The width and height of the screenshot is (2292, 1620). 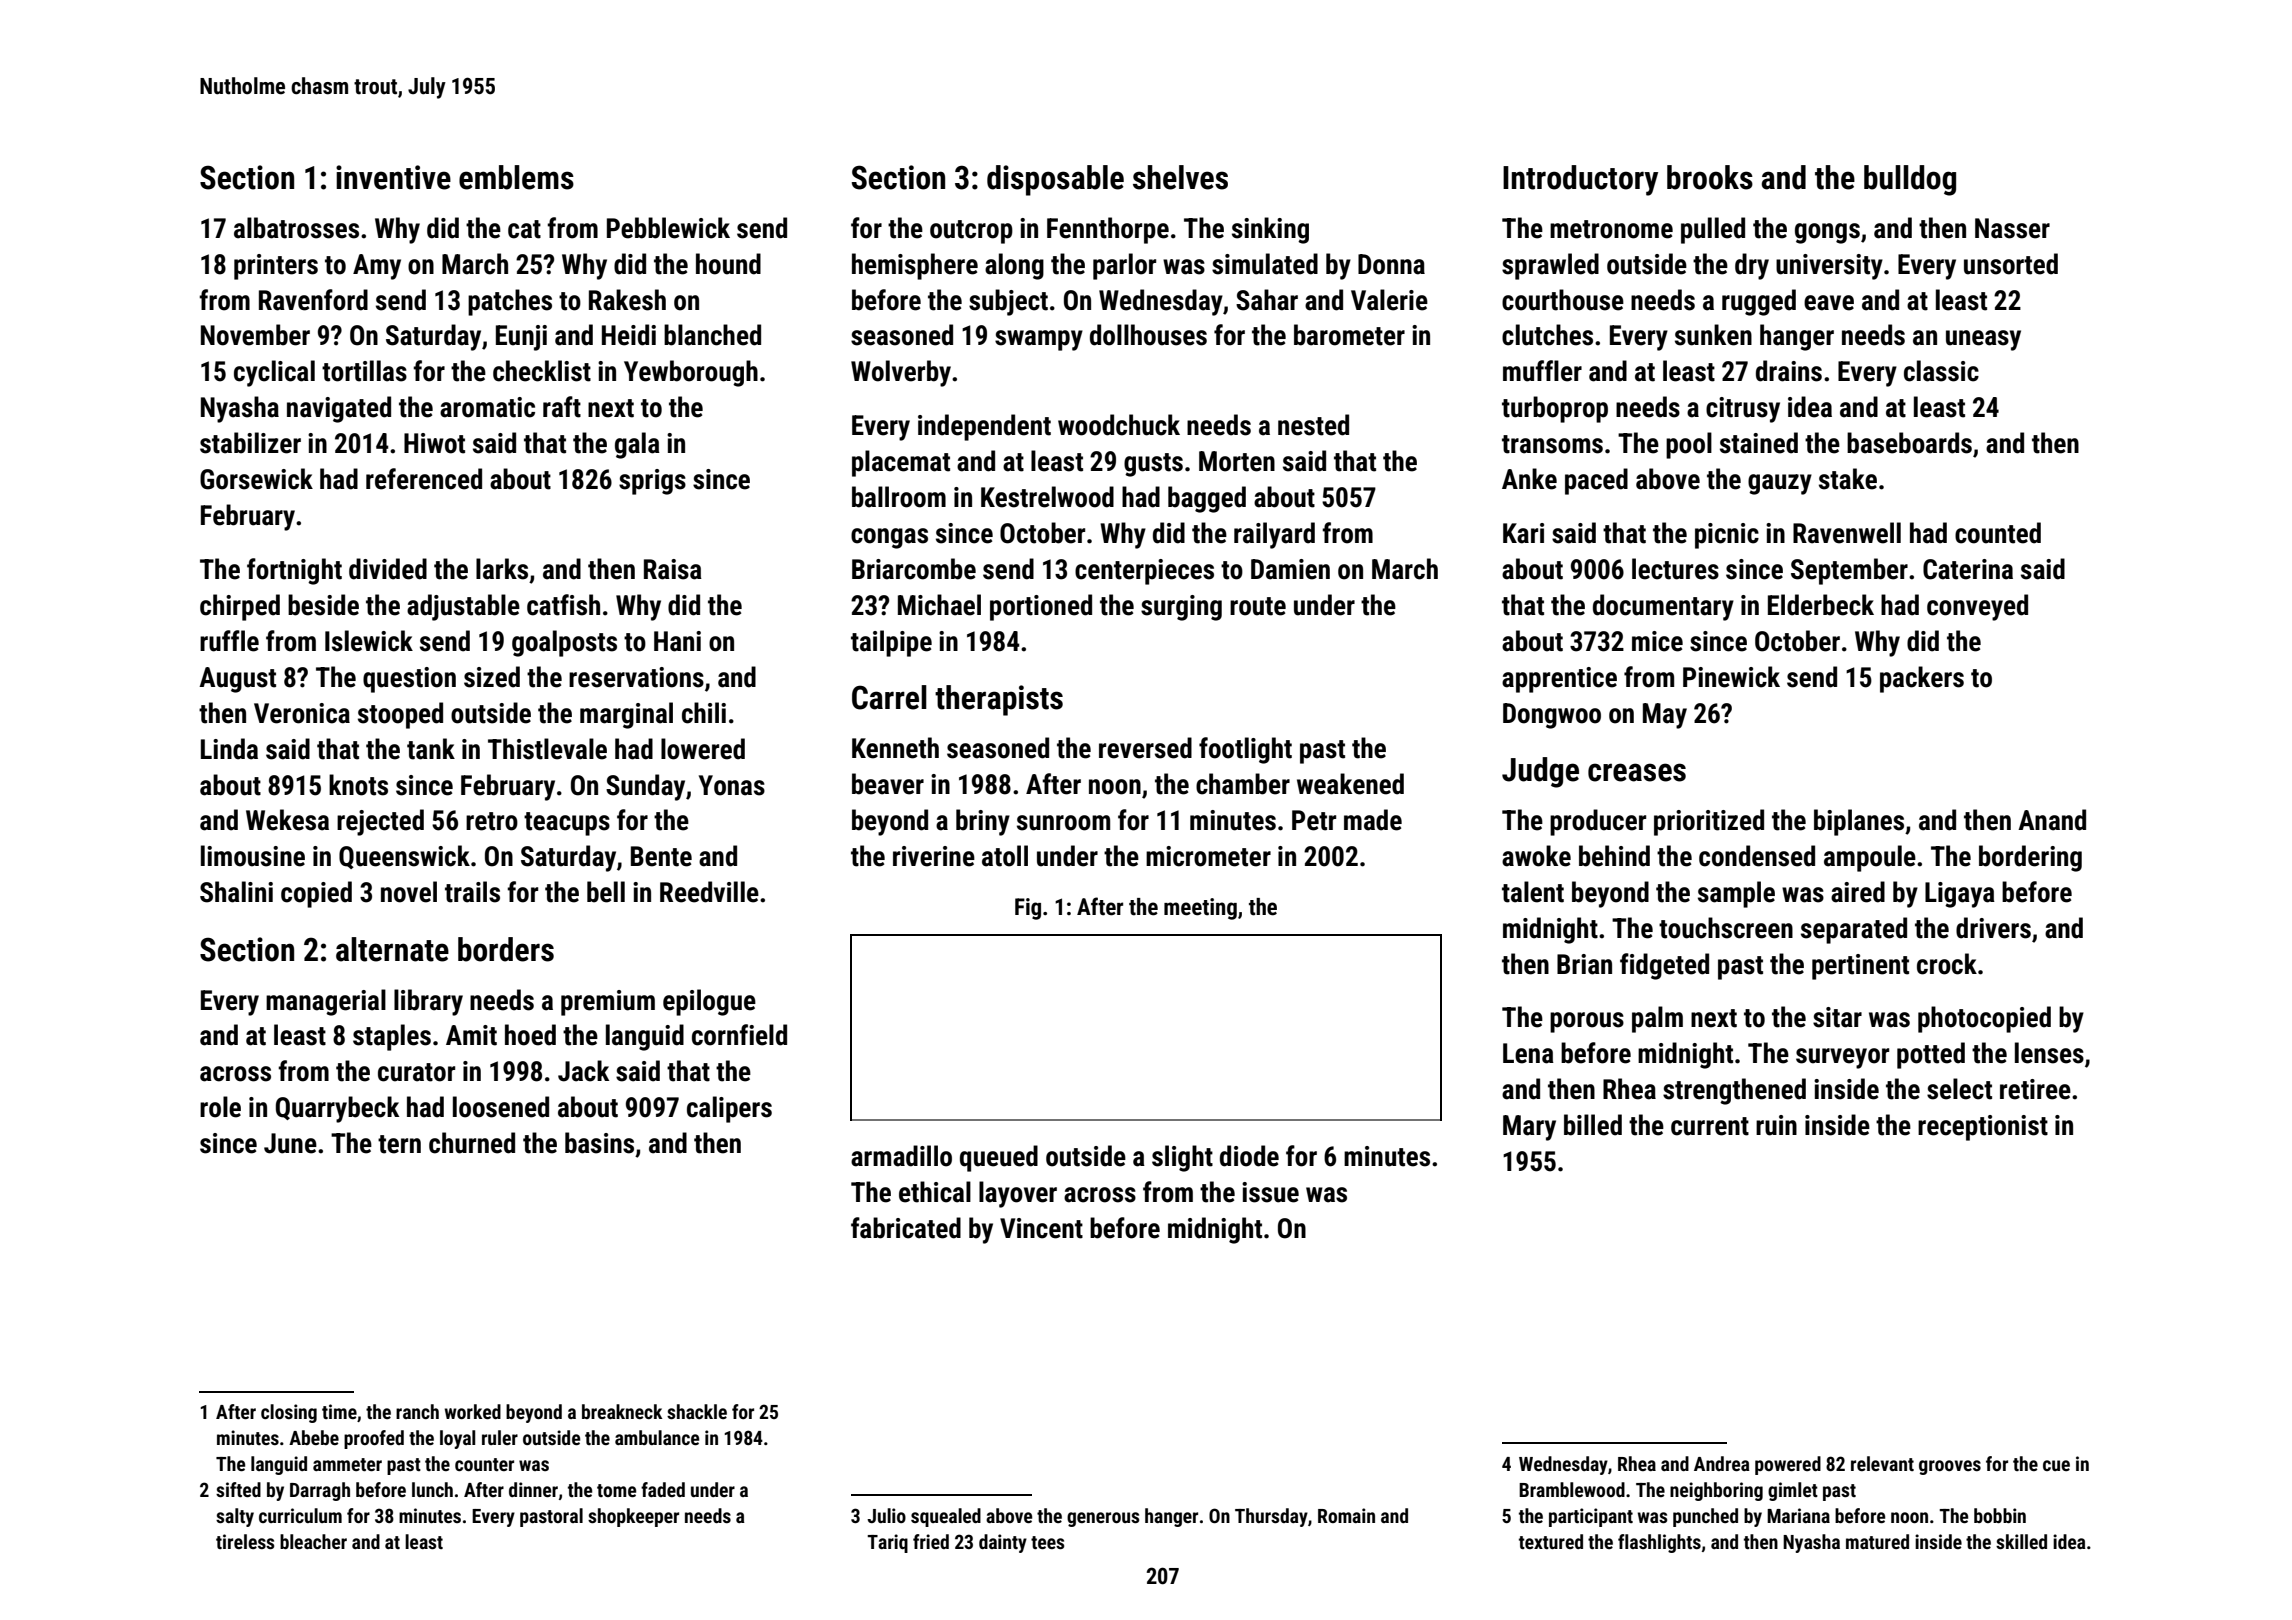 What do you see at coordinates (1346, 1515) in the screenshot?
I see `Romain` at bounding box center [1346, 1515].
